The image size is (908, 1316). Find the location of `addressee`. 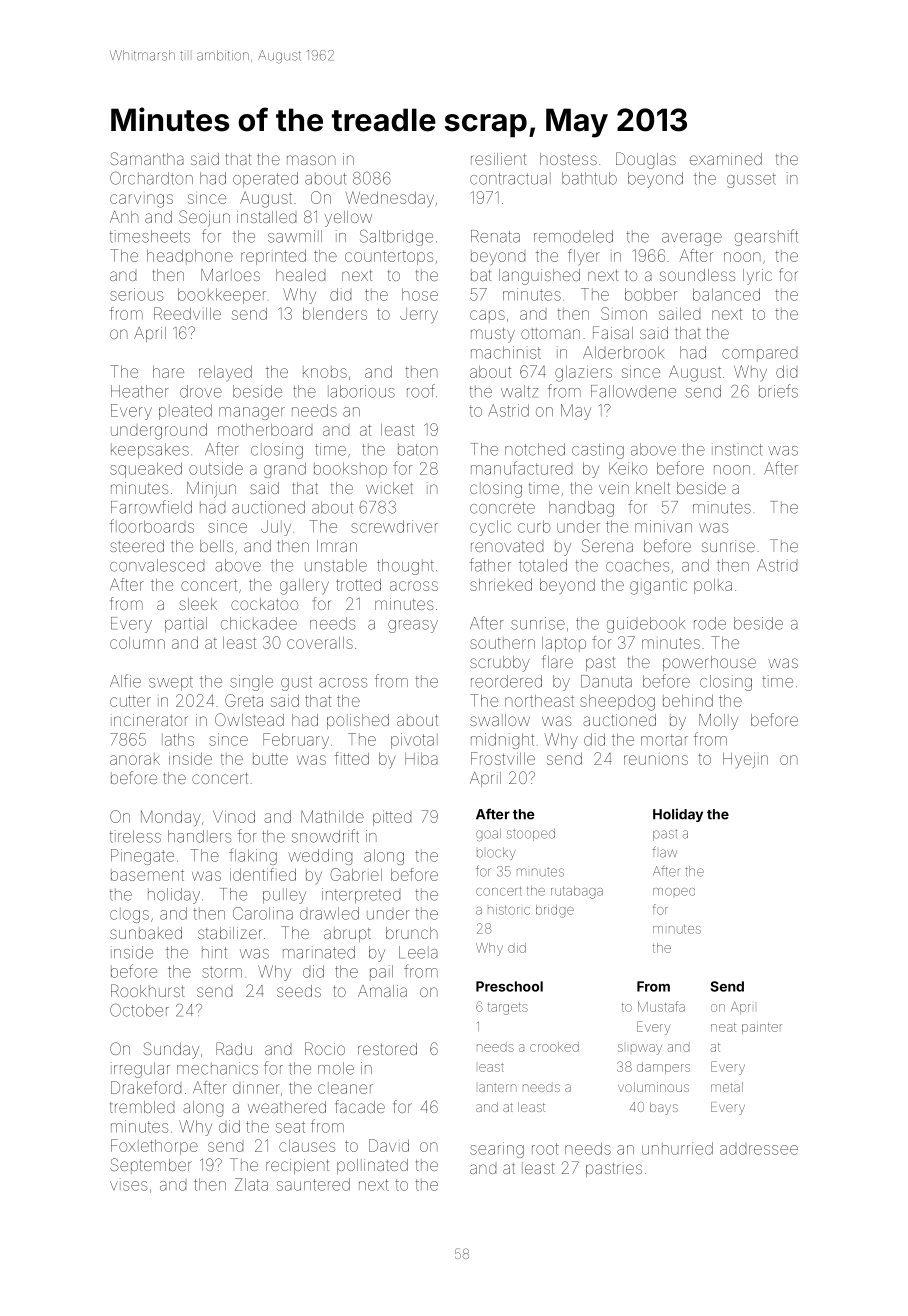

addressee is located at coordinates (759, 1150).
